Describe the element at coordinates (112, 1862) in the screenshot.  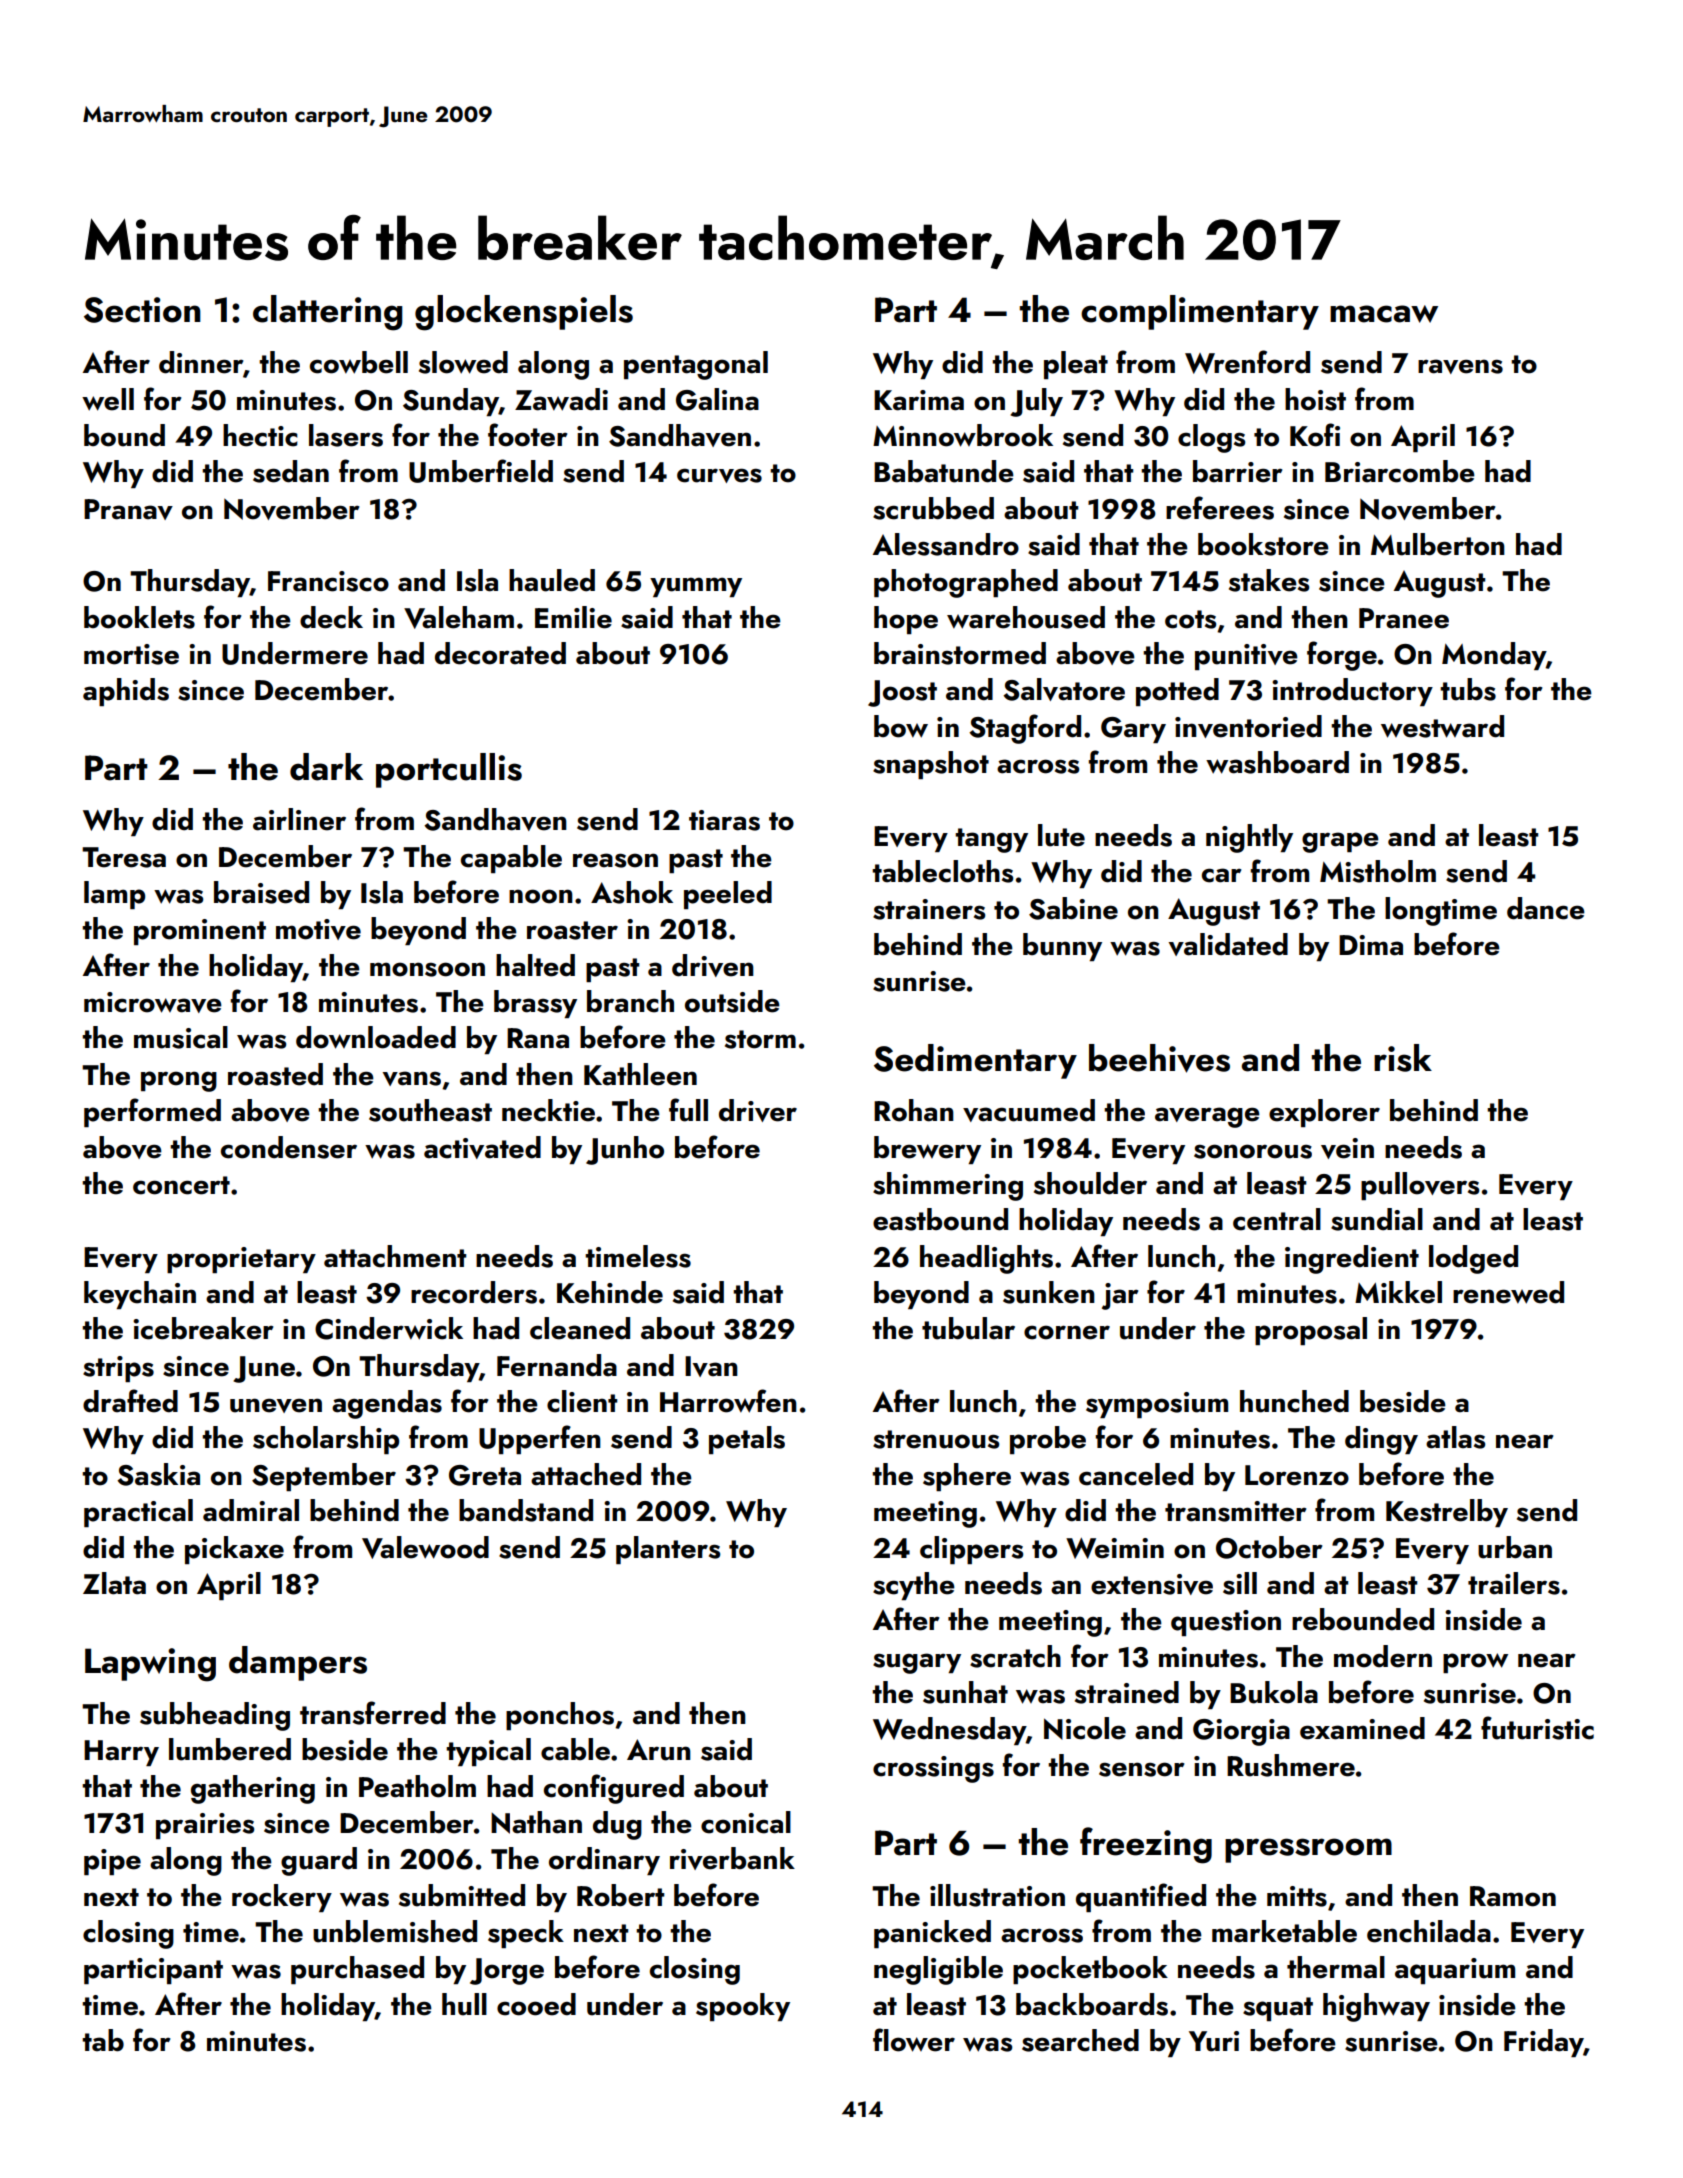
I see `pipe` at that location.
